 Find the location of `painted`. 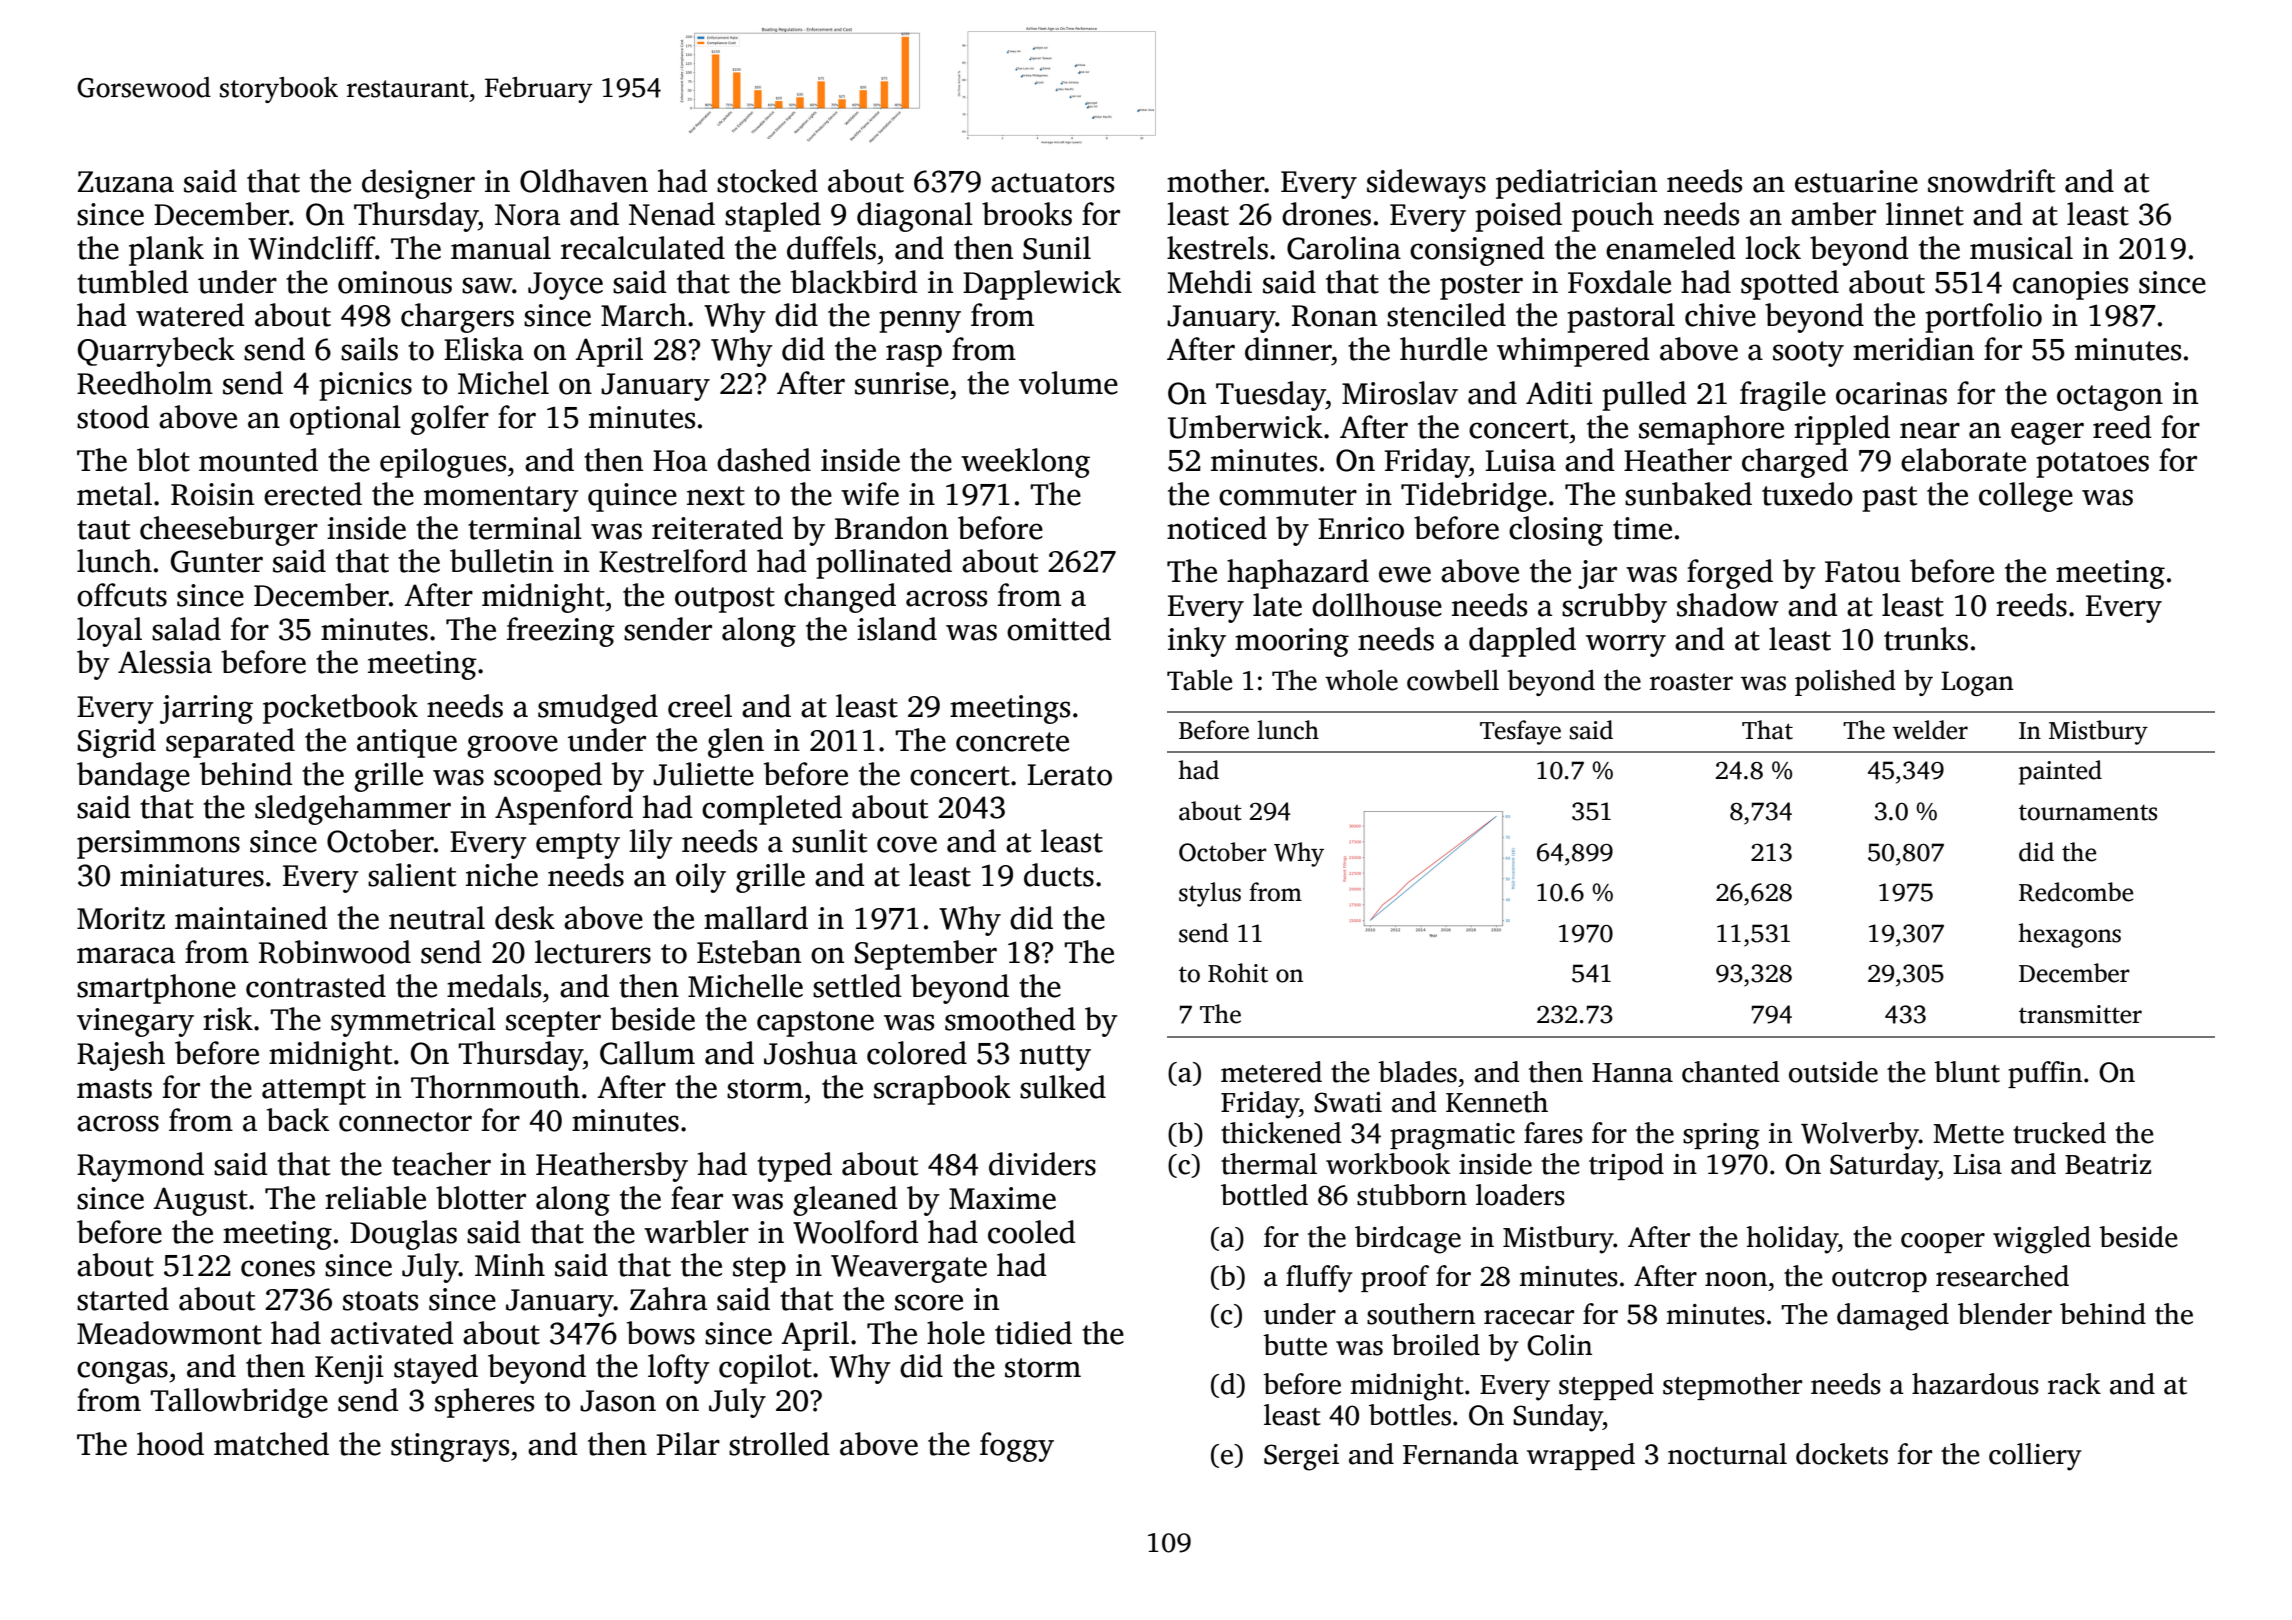

painted is located at coordinates (2060, 772).
